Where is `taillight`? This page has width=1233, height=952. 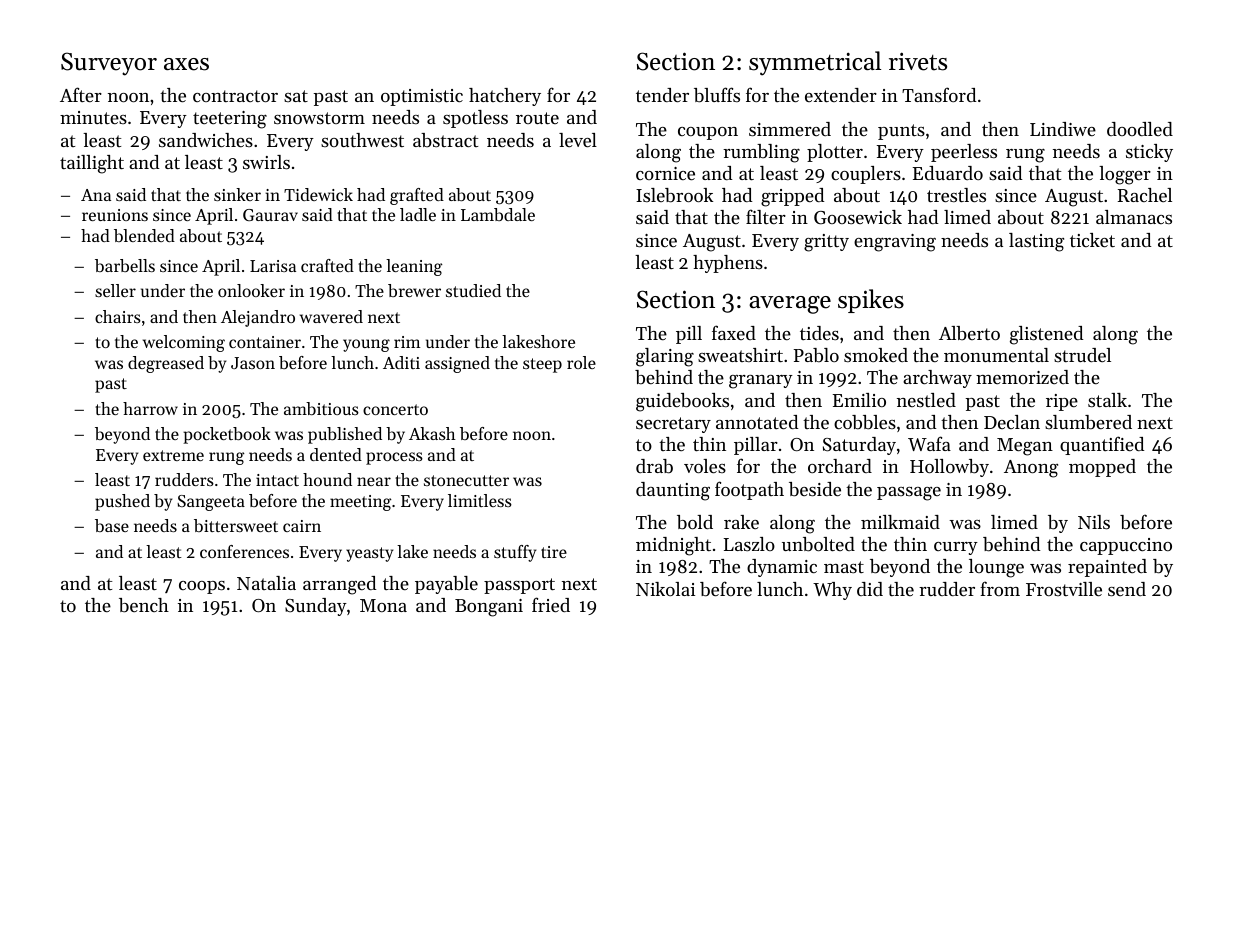
taillight is located at coordinates (92, 164).
